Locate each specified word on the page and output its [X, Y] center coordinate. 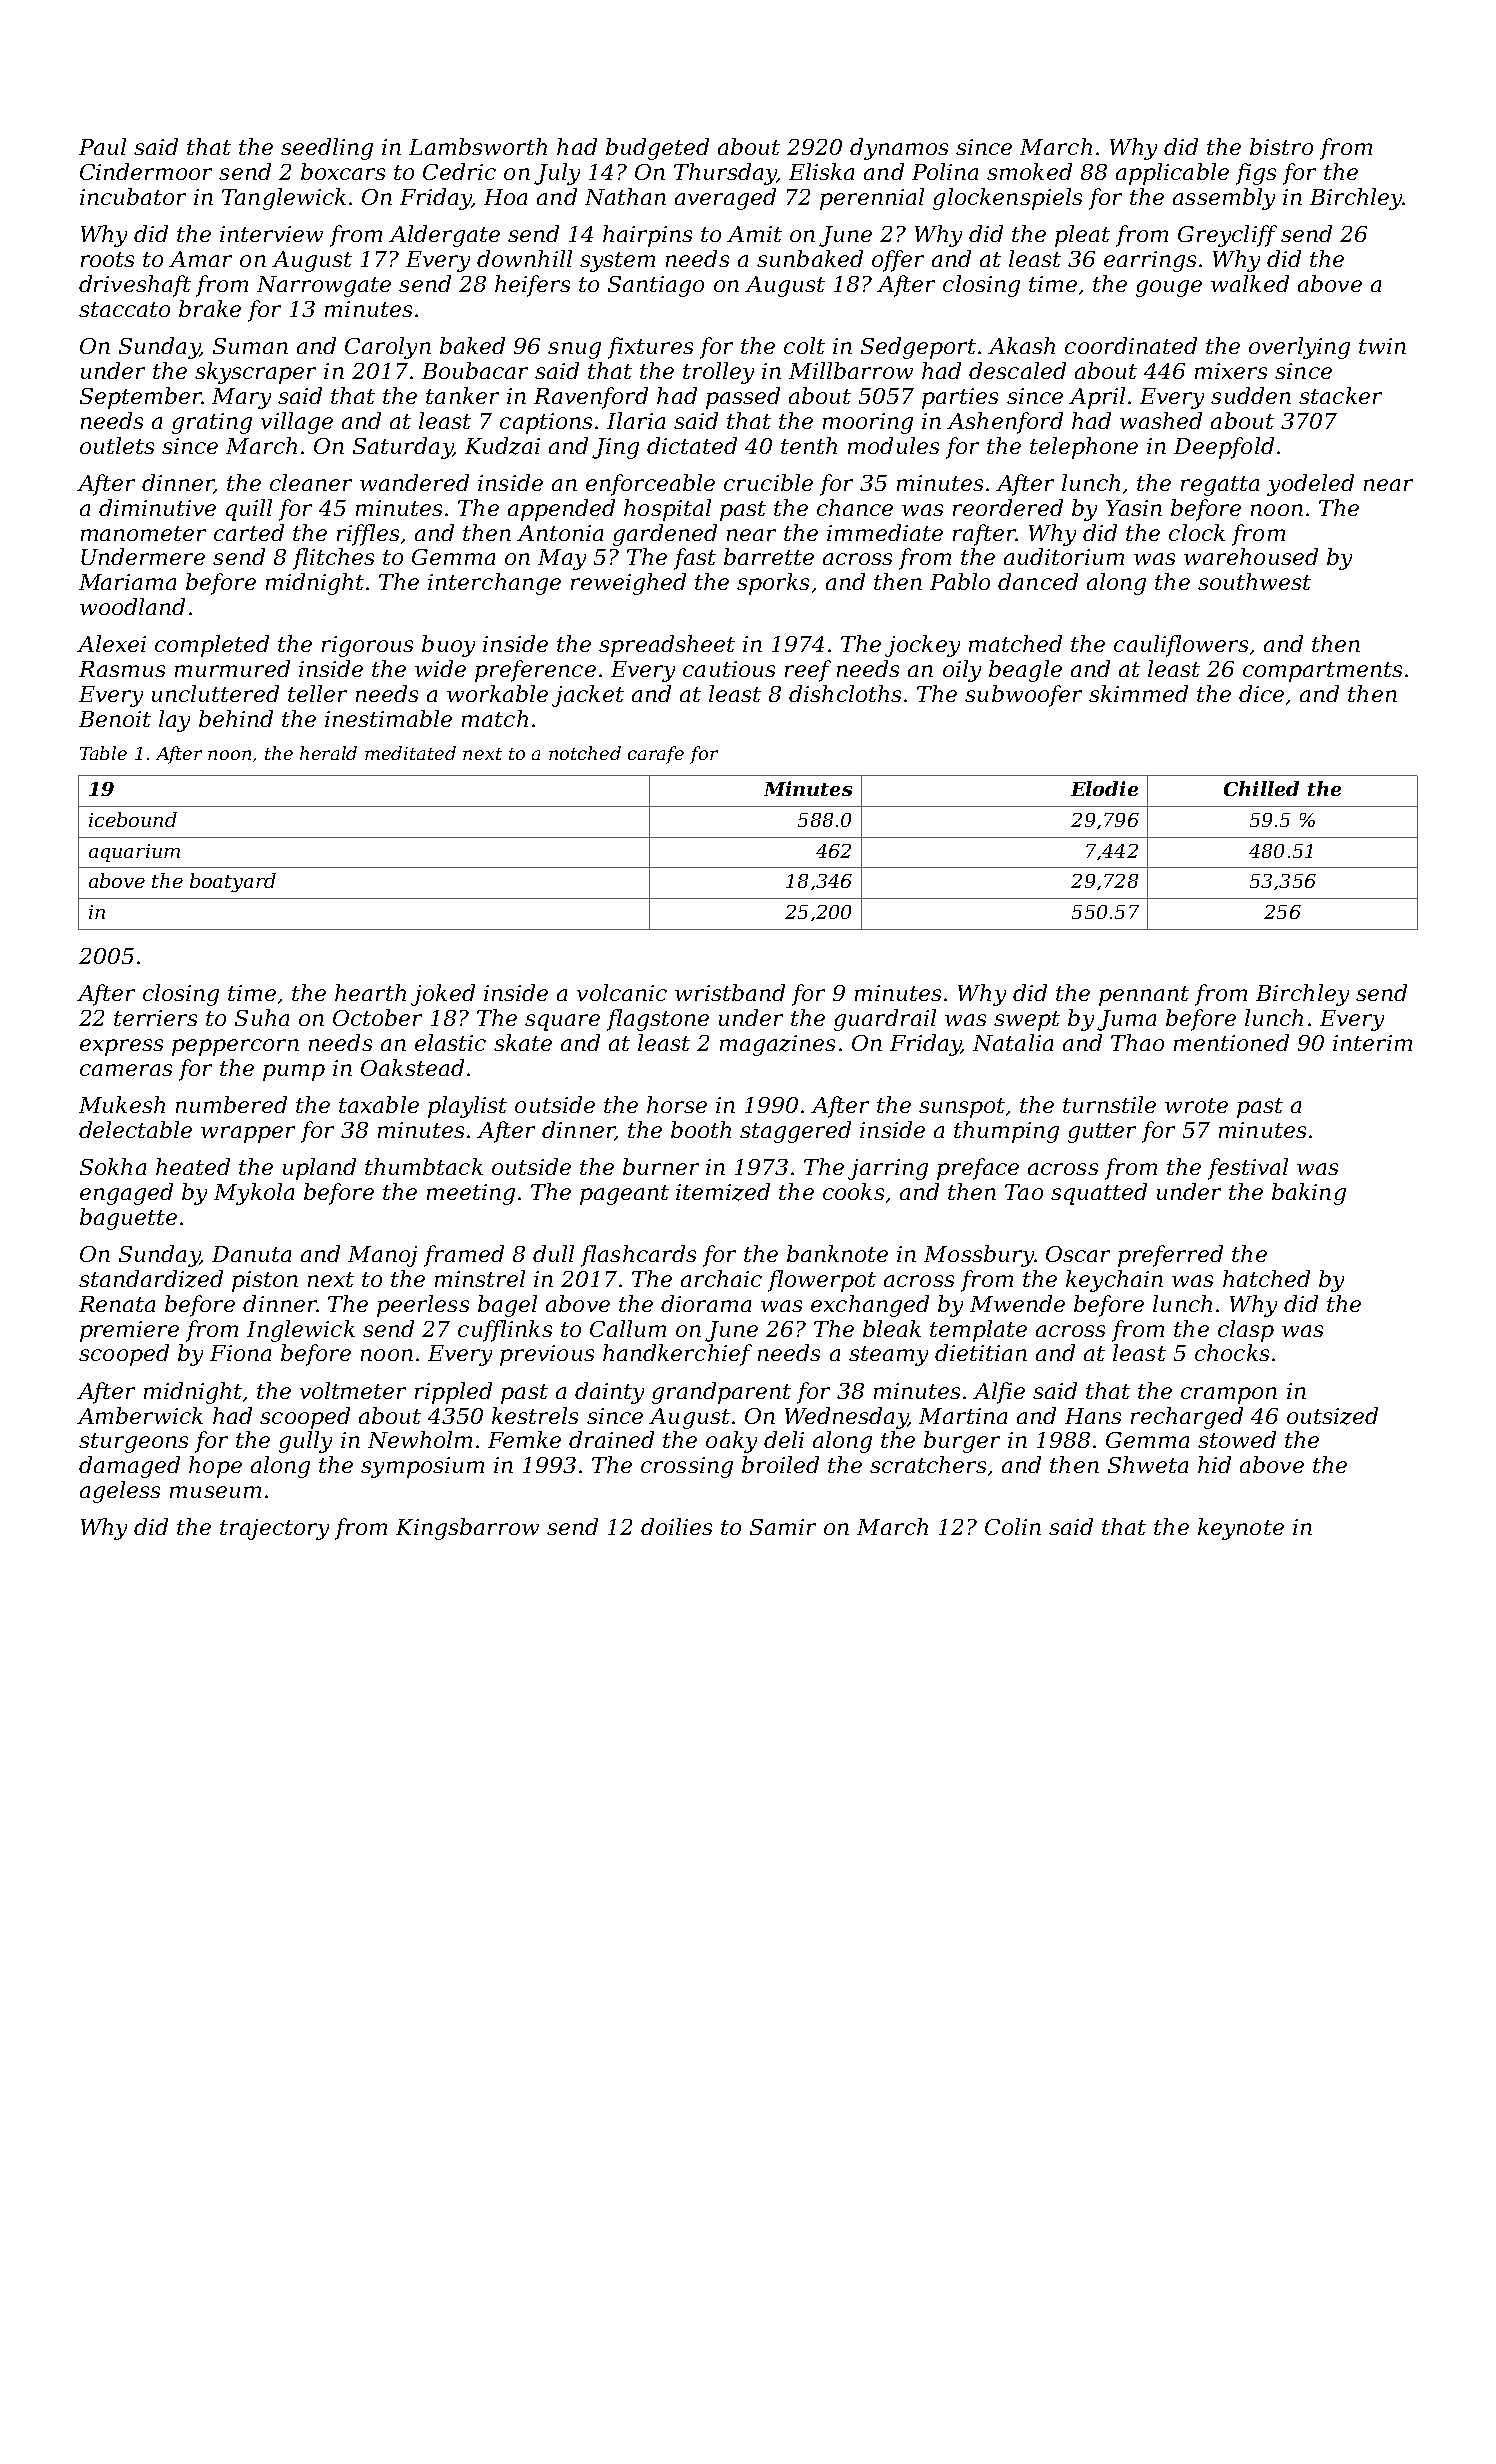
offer [898, 261]
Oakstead [412, 1067]
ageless [120, 1492]
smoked [1029, 171]
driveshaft [135, 286]
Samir [783, 1527]
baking [1309, 1194]
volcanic [622, 992]
